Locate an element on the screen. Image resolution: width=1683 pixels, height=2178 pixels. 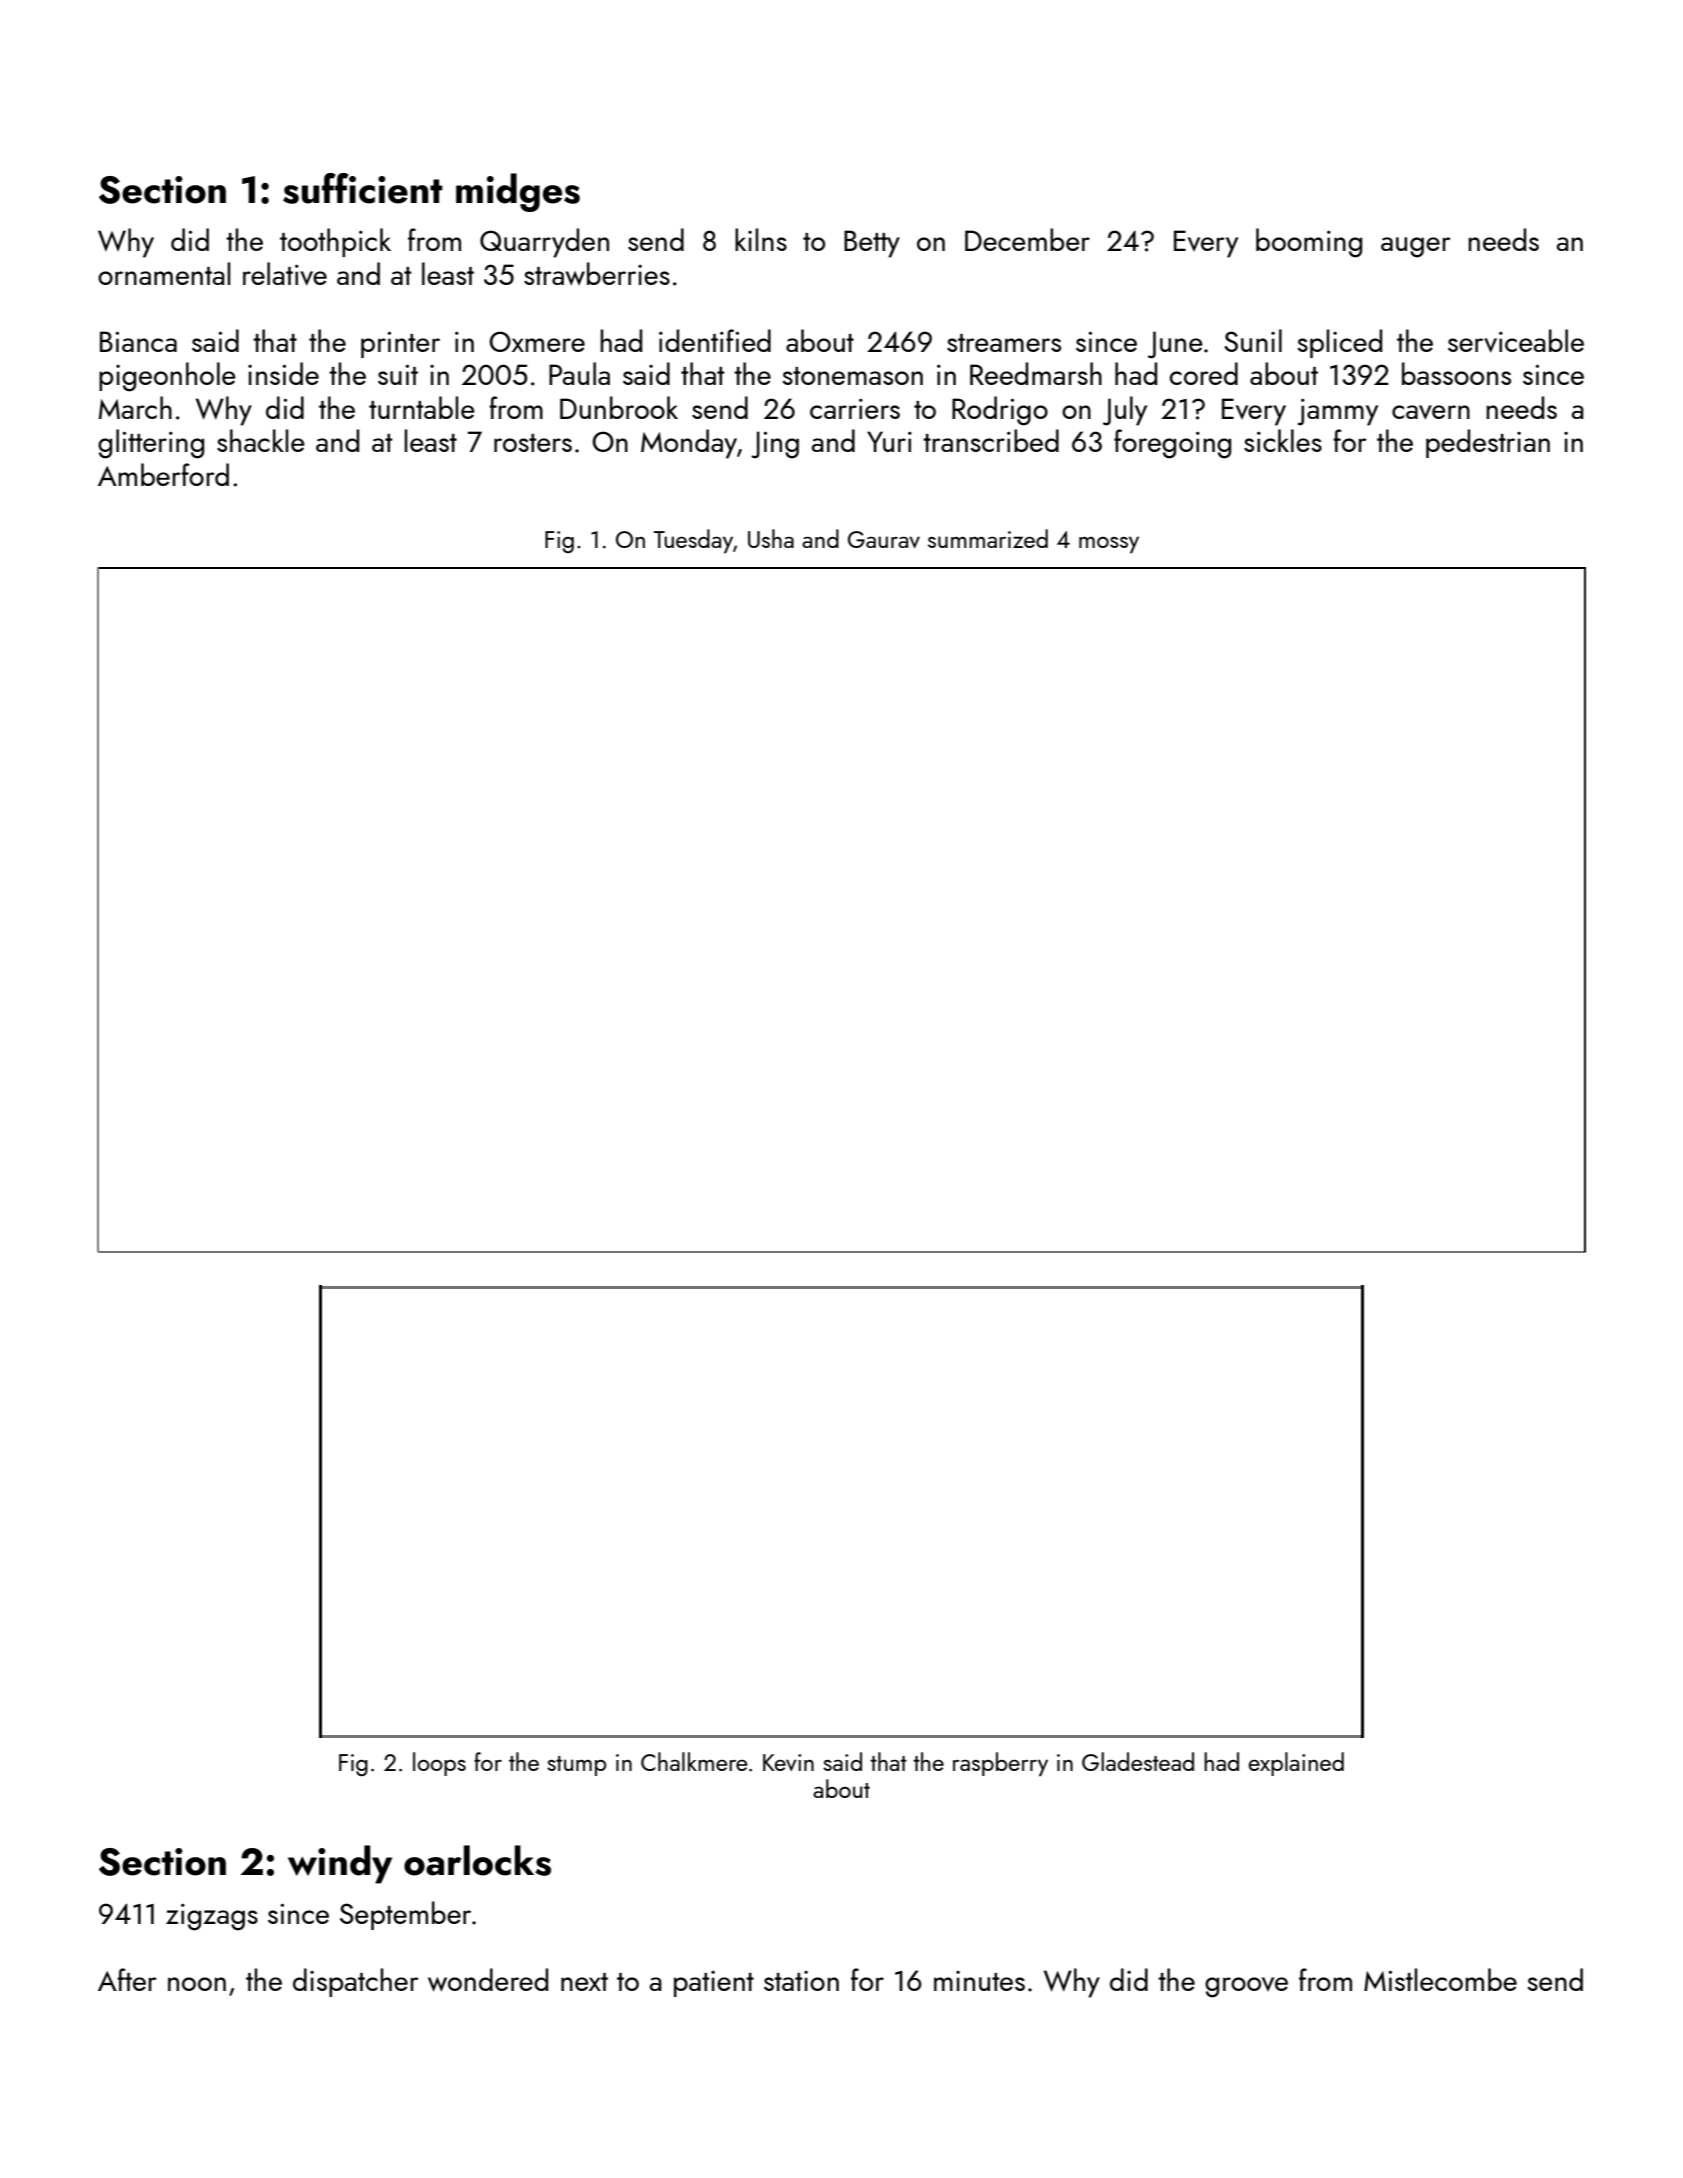
stump is located at coordinates (576, 1766).
